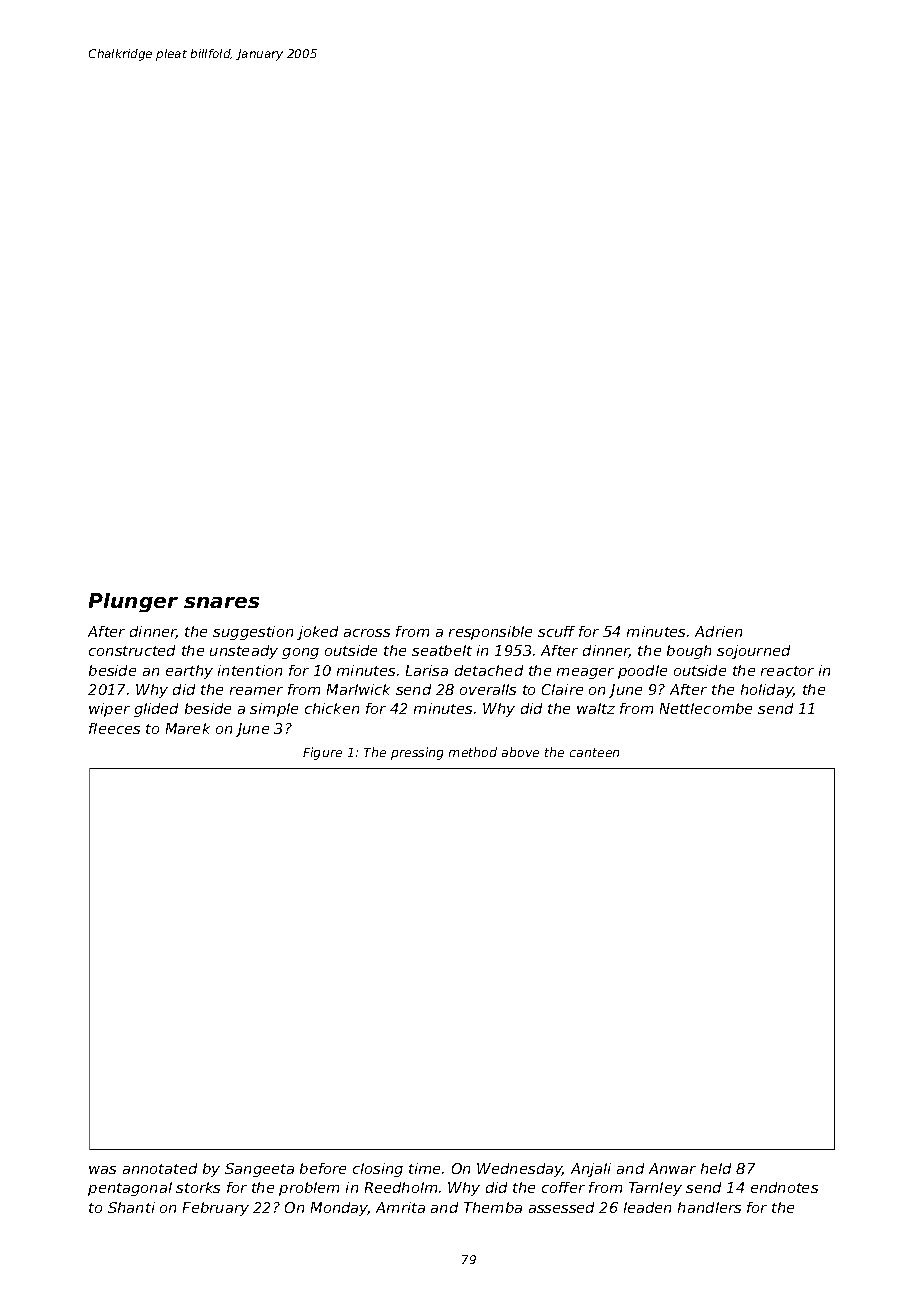 This page has height=1308, width=924. Describe the element at coordinates (594, 752) in the page. I see `canteen` at that location.
